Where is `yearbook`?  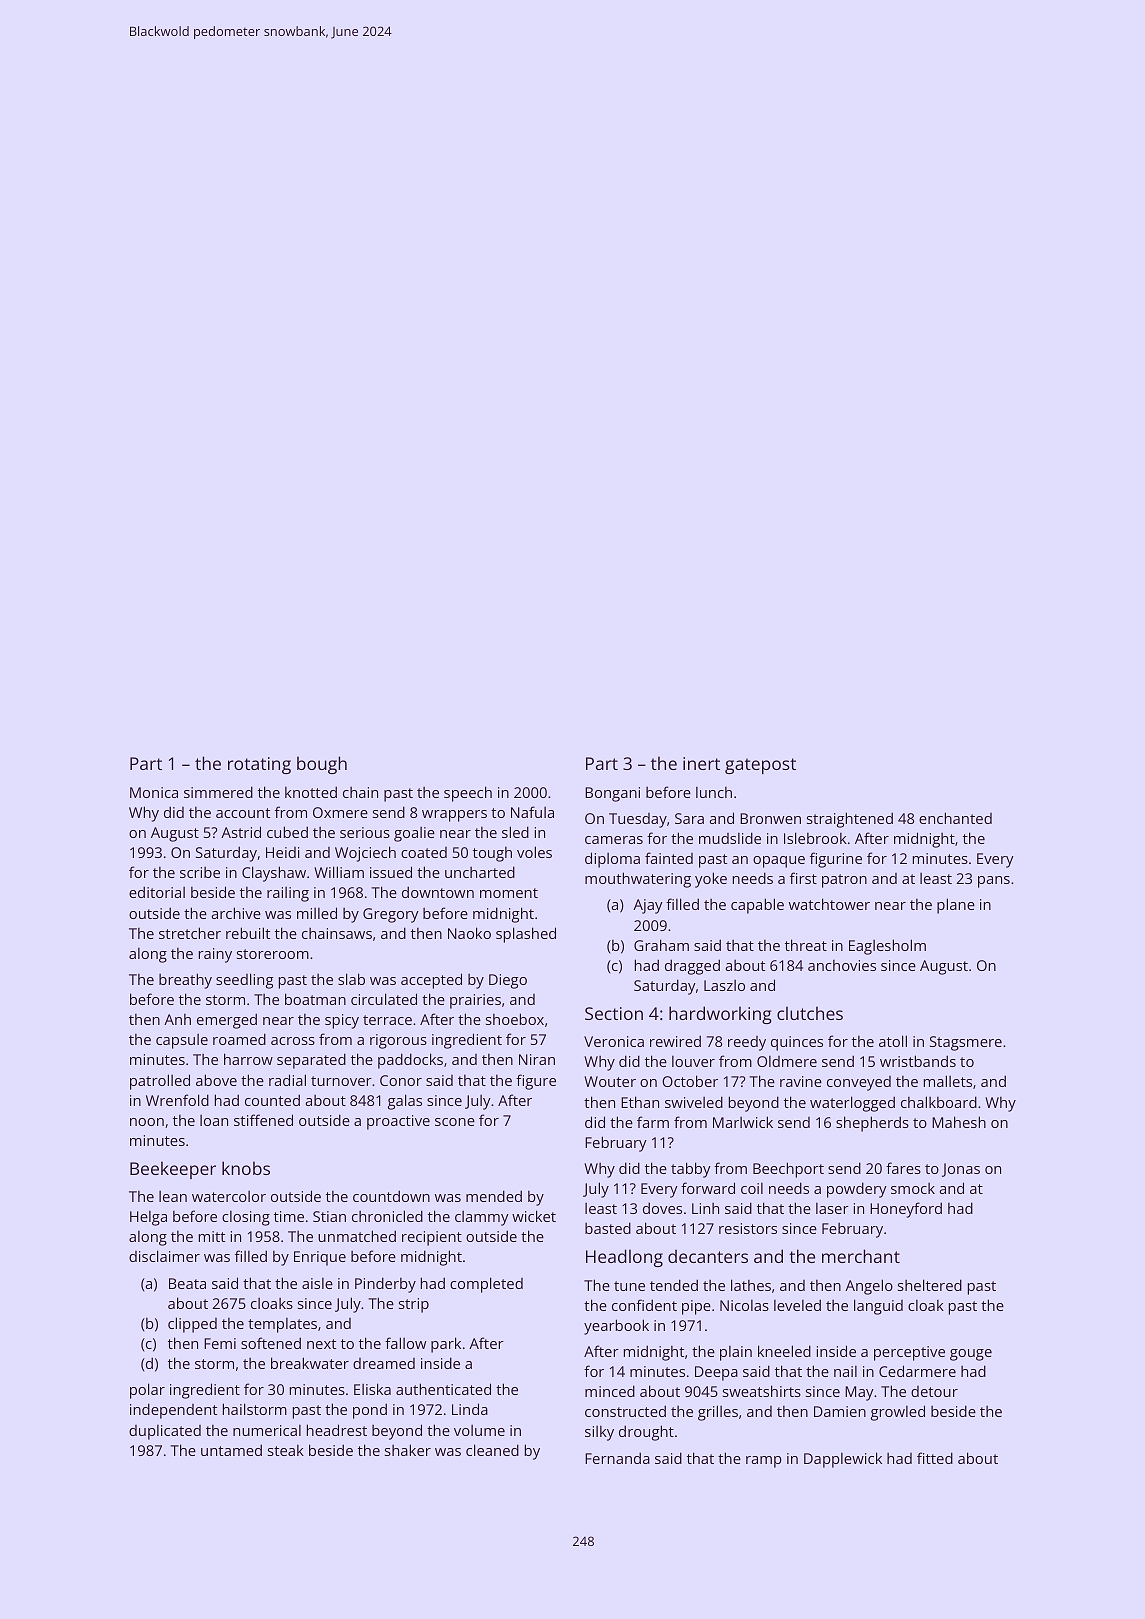
yearbook is located at coordinates (616, 1327).
